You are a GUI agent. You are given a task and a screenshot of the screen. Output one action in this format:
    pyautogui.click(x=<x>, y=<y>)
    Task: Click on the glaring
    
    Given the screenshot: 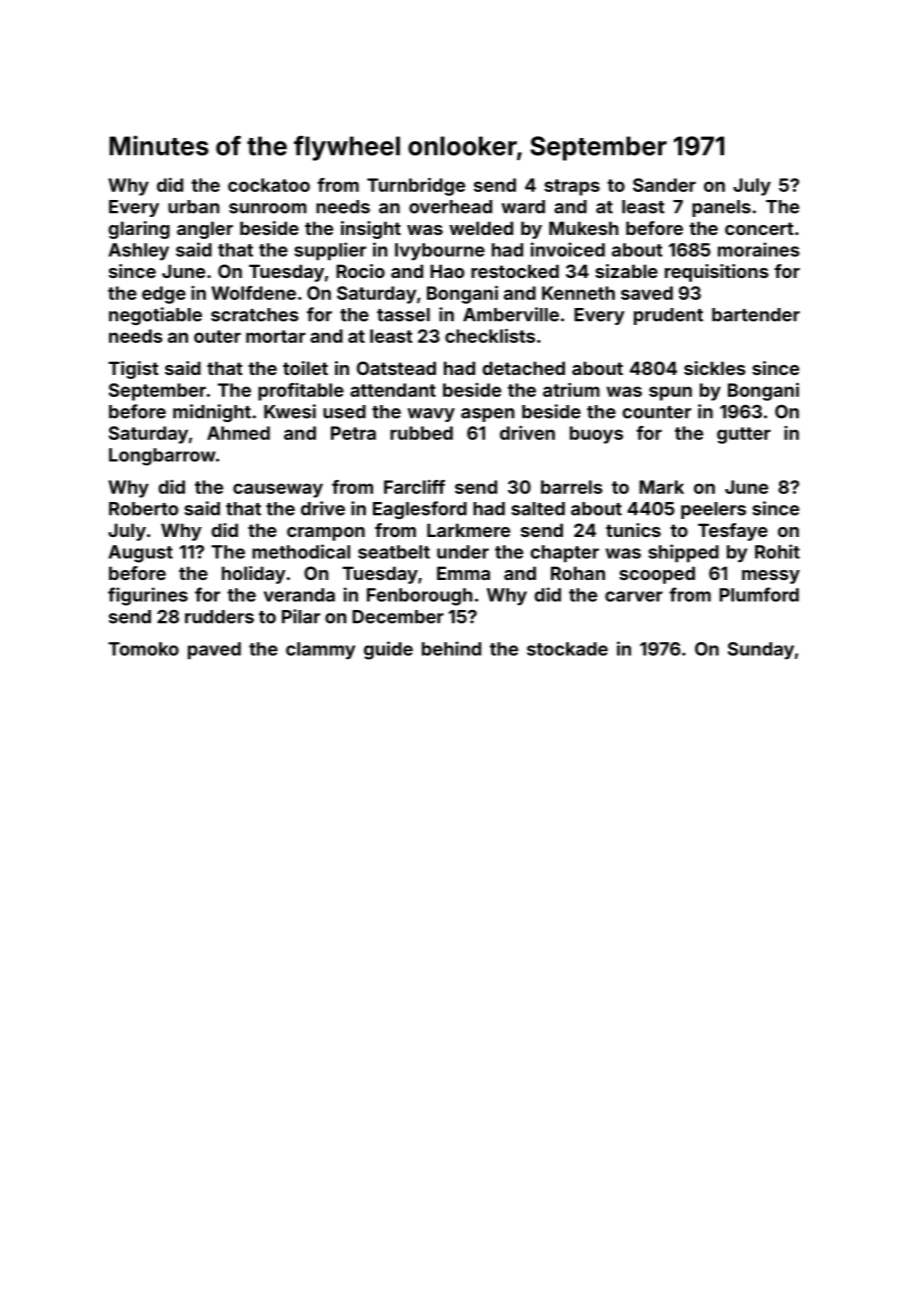 What is the action you would take?
    pyautogui.click(x=139, y=230)
